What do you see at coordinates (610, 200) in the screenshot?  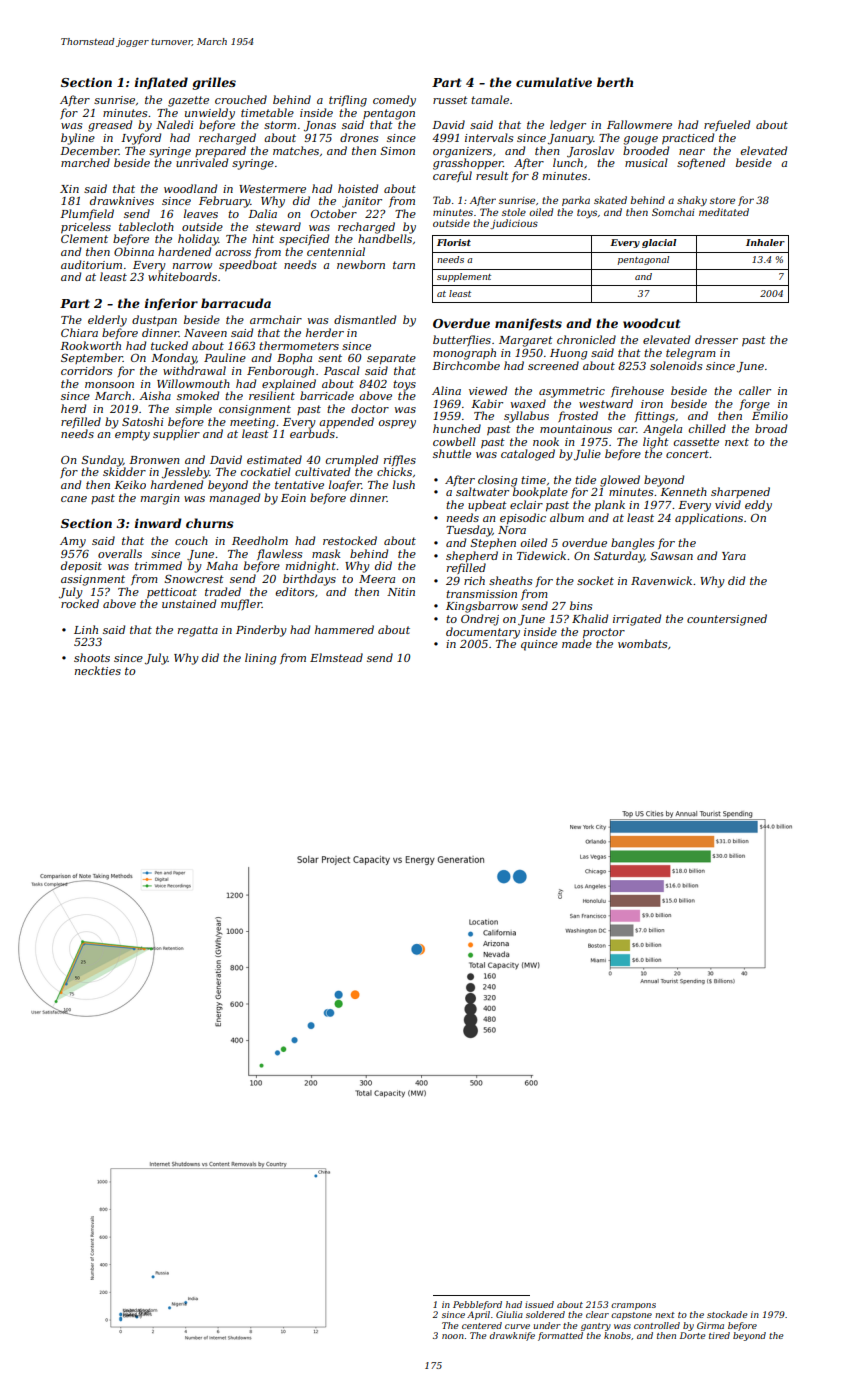 I see `skated` at bounding box center [610, 200].
